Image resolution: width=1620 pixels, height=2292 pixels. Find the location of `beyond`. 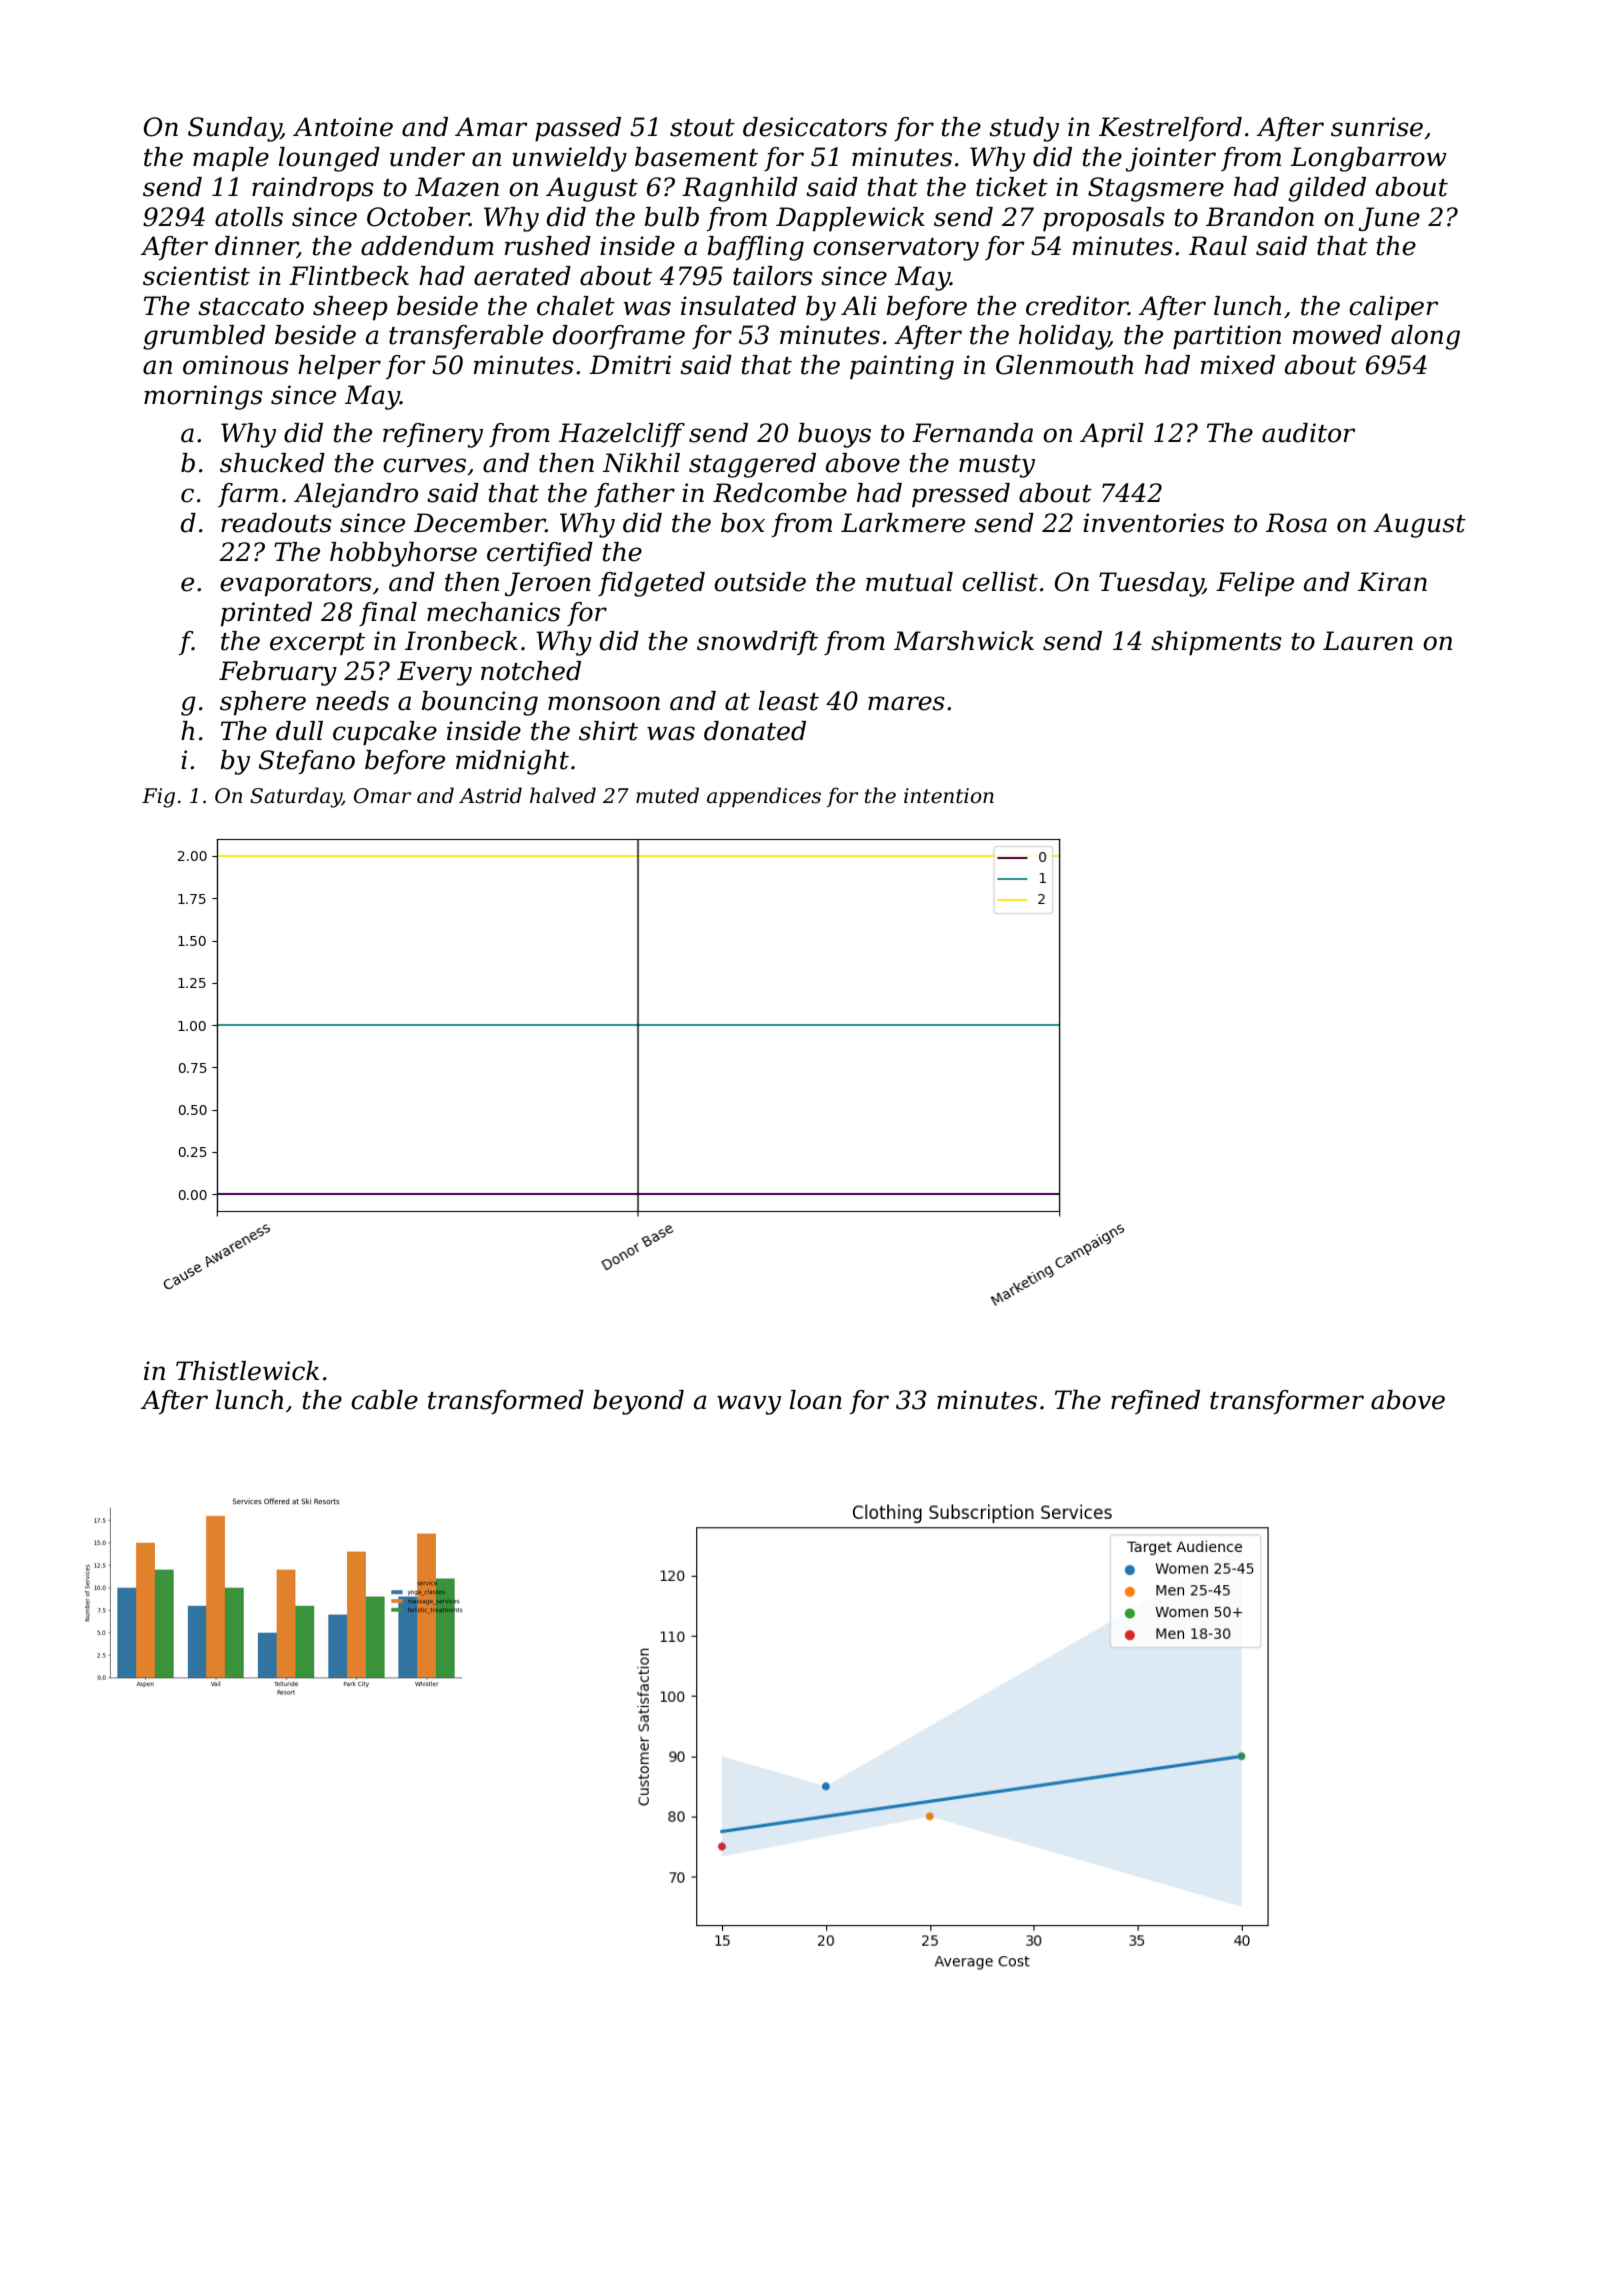

beyond is located at coordinates (638, 1402).
